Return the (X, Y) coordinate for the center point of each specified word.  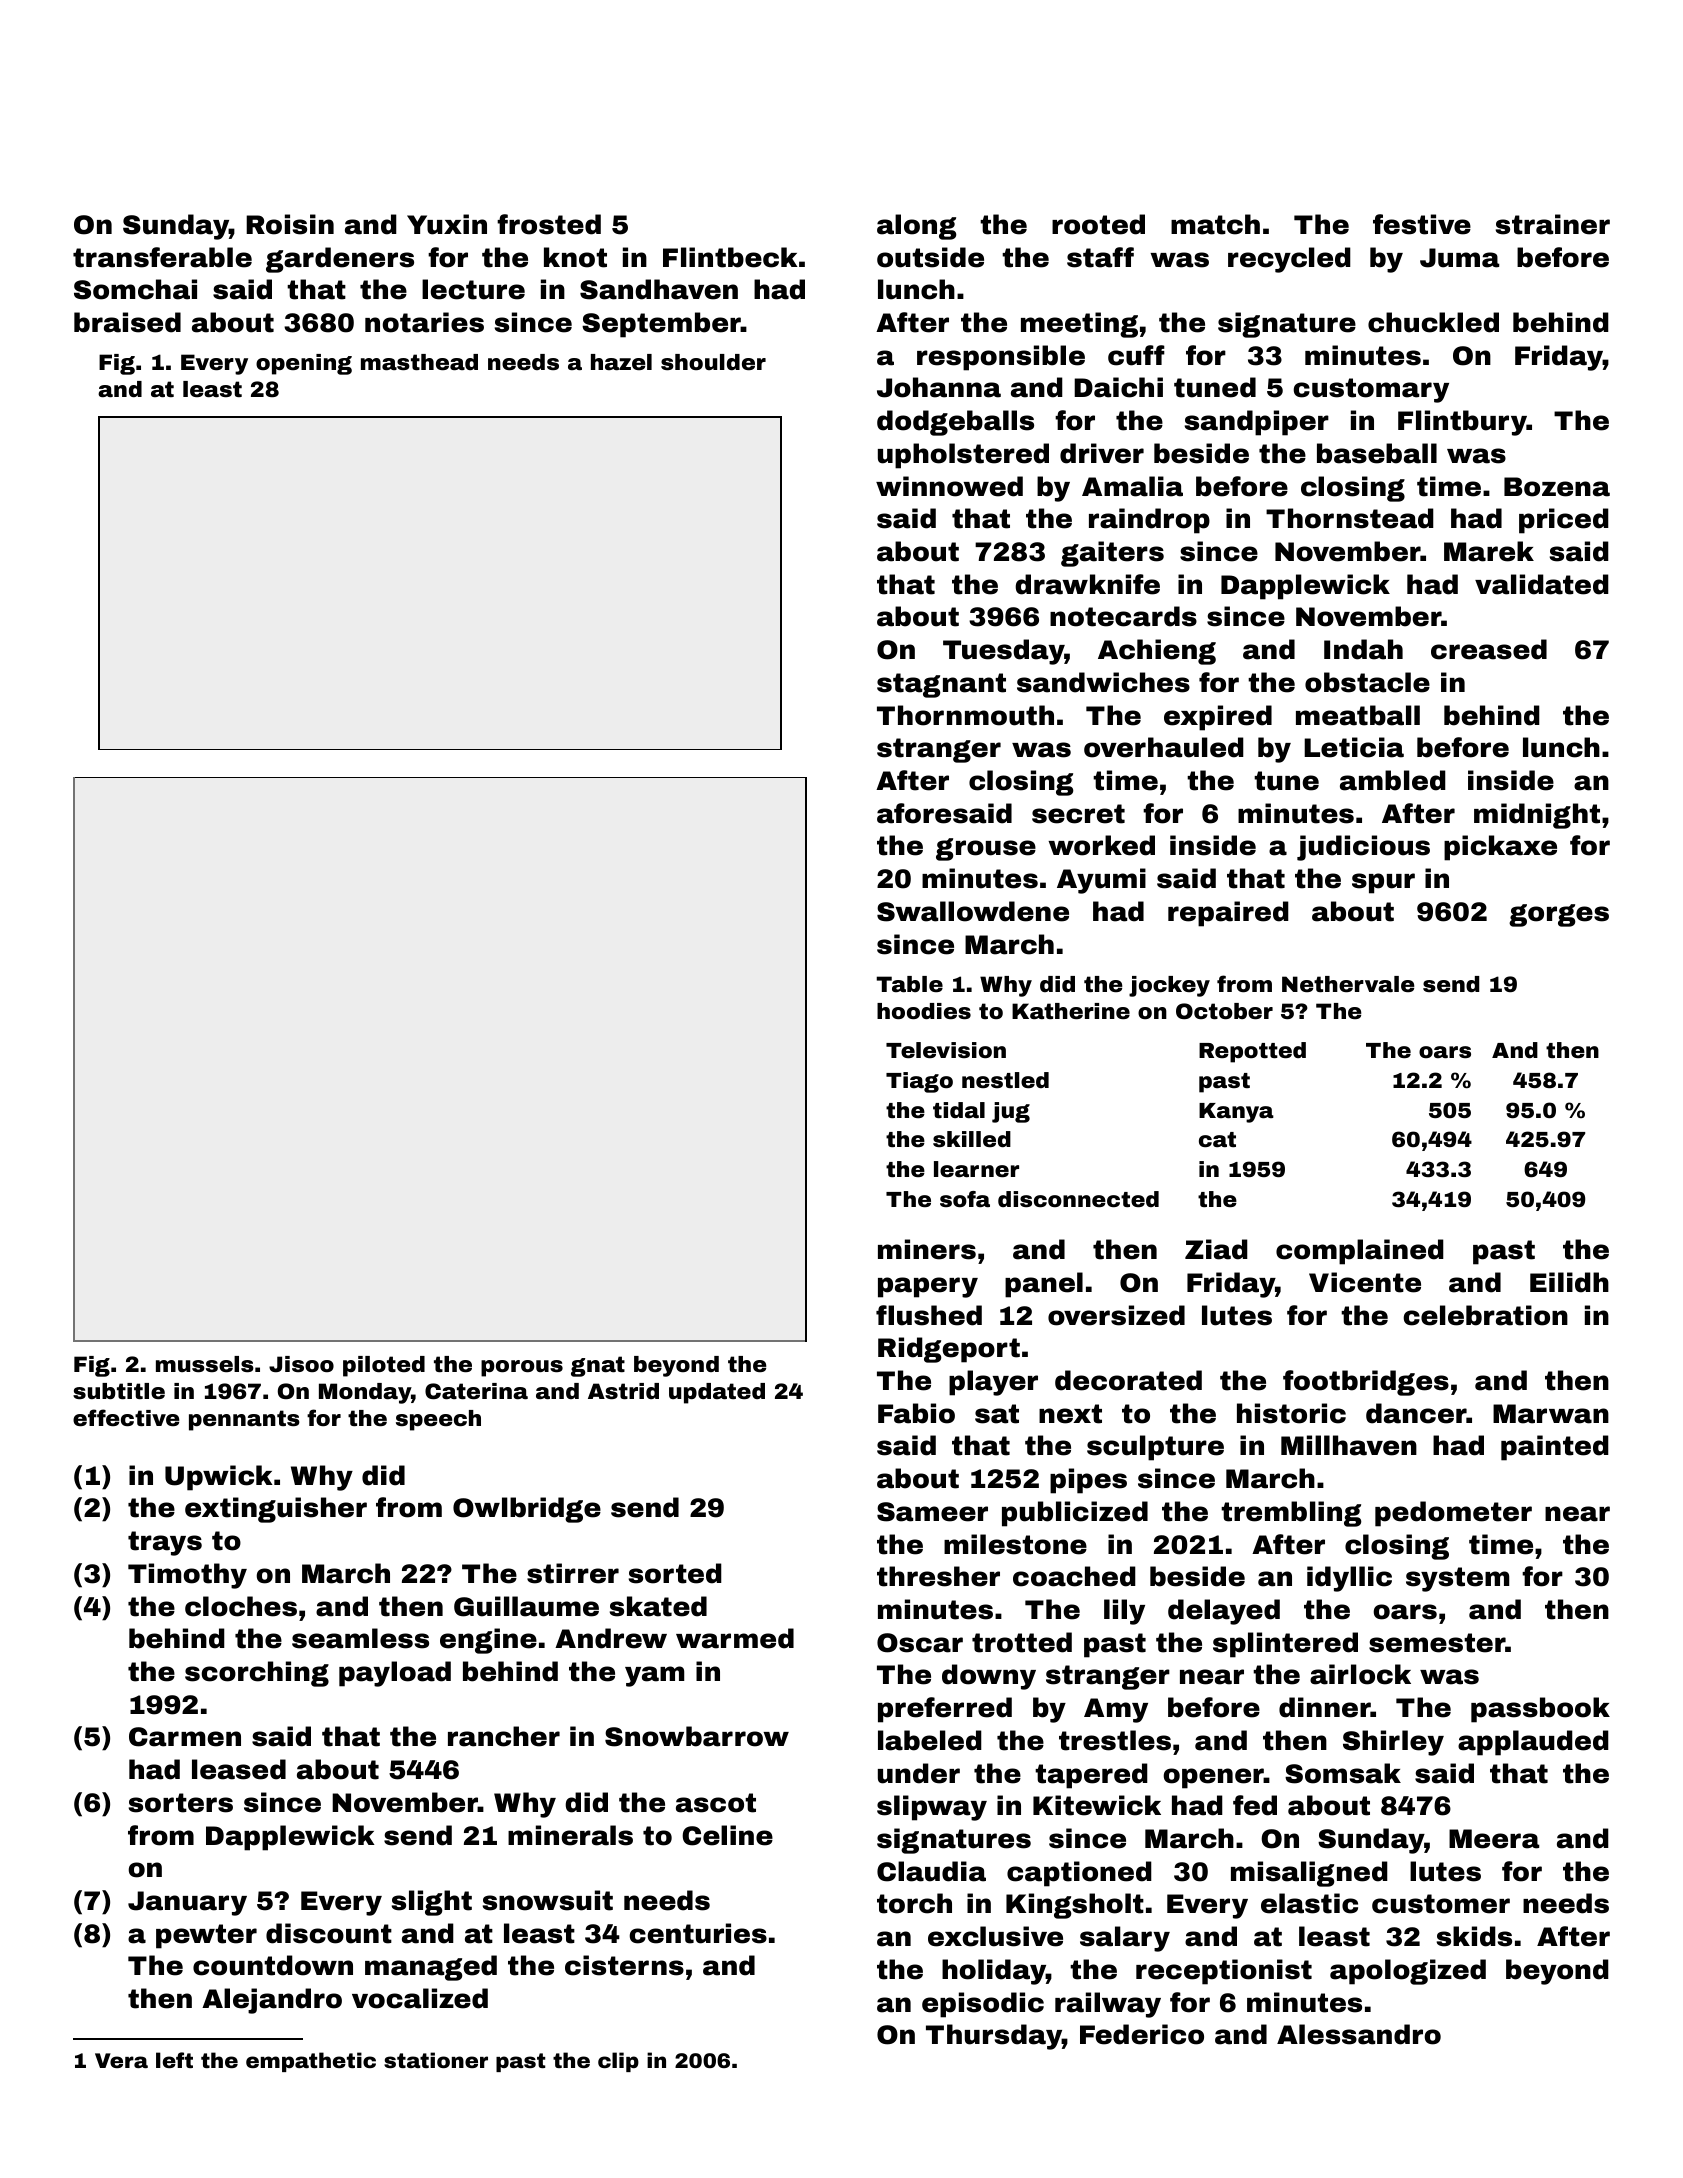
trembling (1291, 1514)
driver (1102, 453)
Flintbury (1462, 423)
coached (1074, 1576)
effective (126, 1418)
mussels (205, 1364)
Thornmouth (965, 715)
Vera (121, 2060)
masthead (419, 362)
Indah (1363, 649)
